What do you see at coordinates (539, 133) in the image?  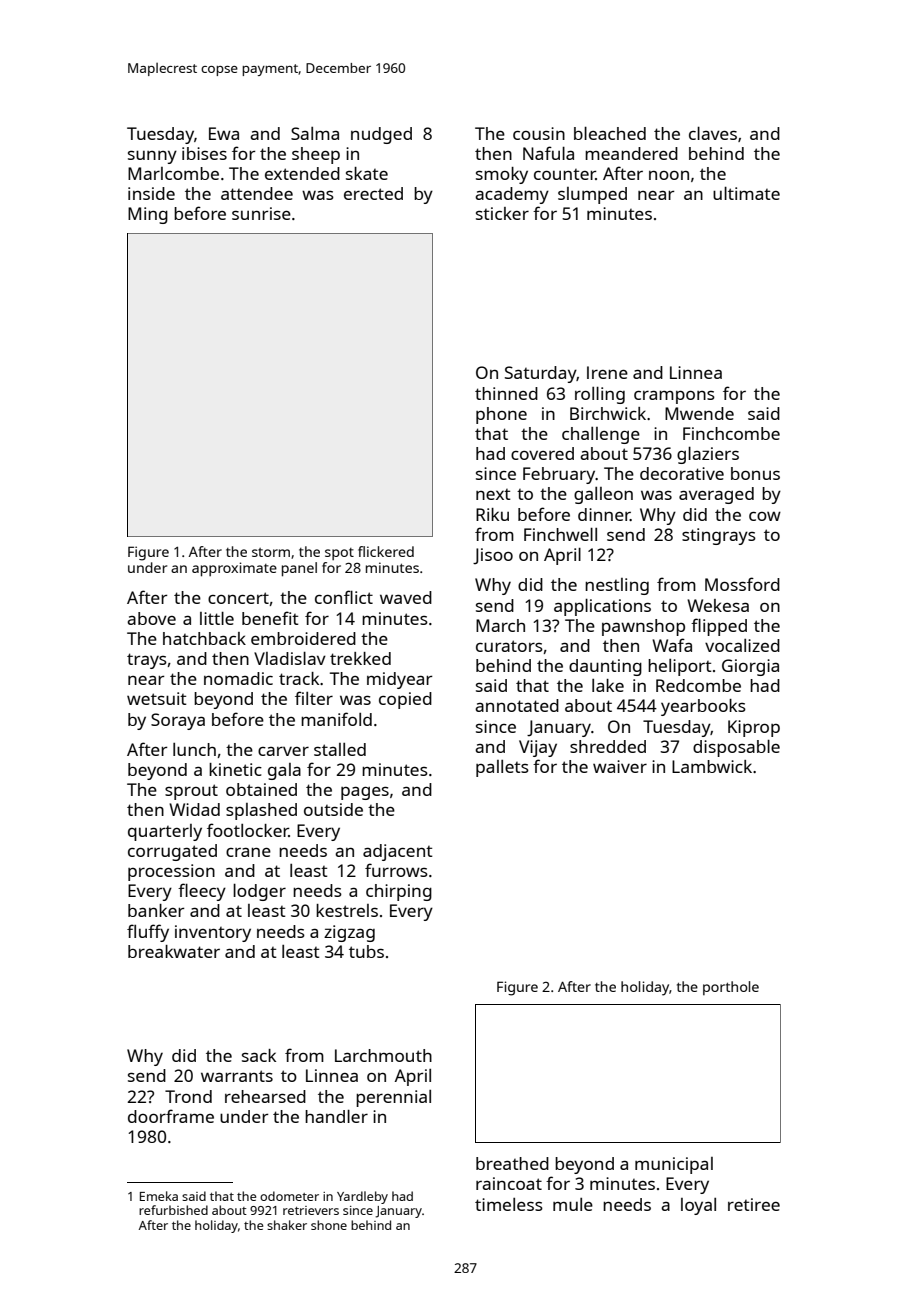 I see `cousin` at bounding box center [539, 133].
